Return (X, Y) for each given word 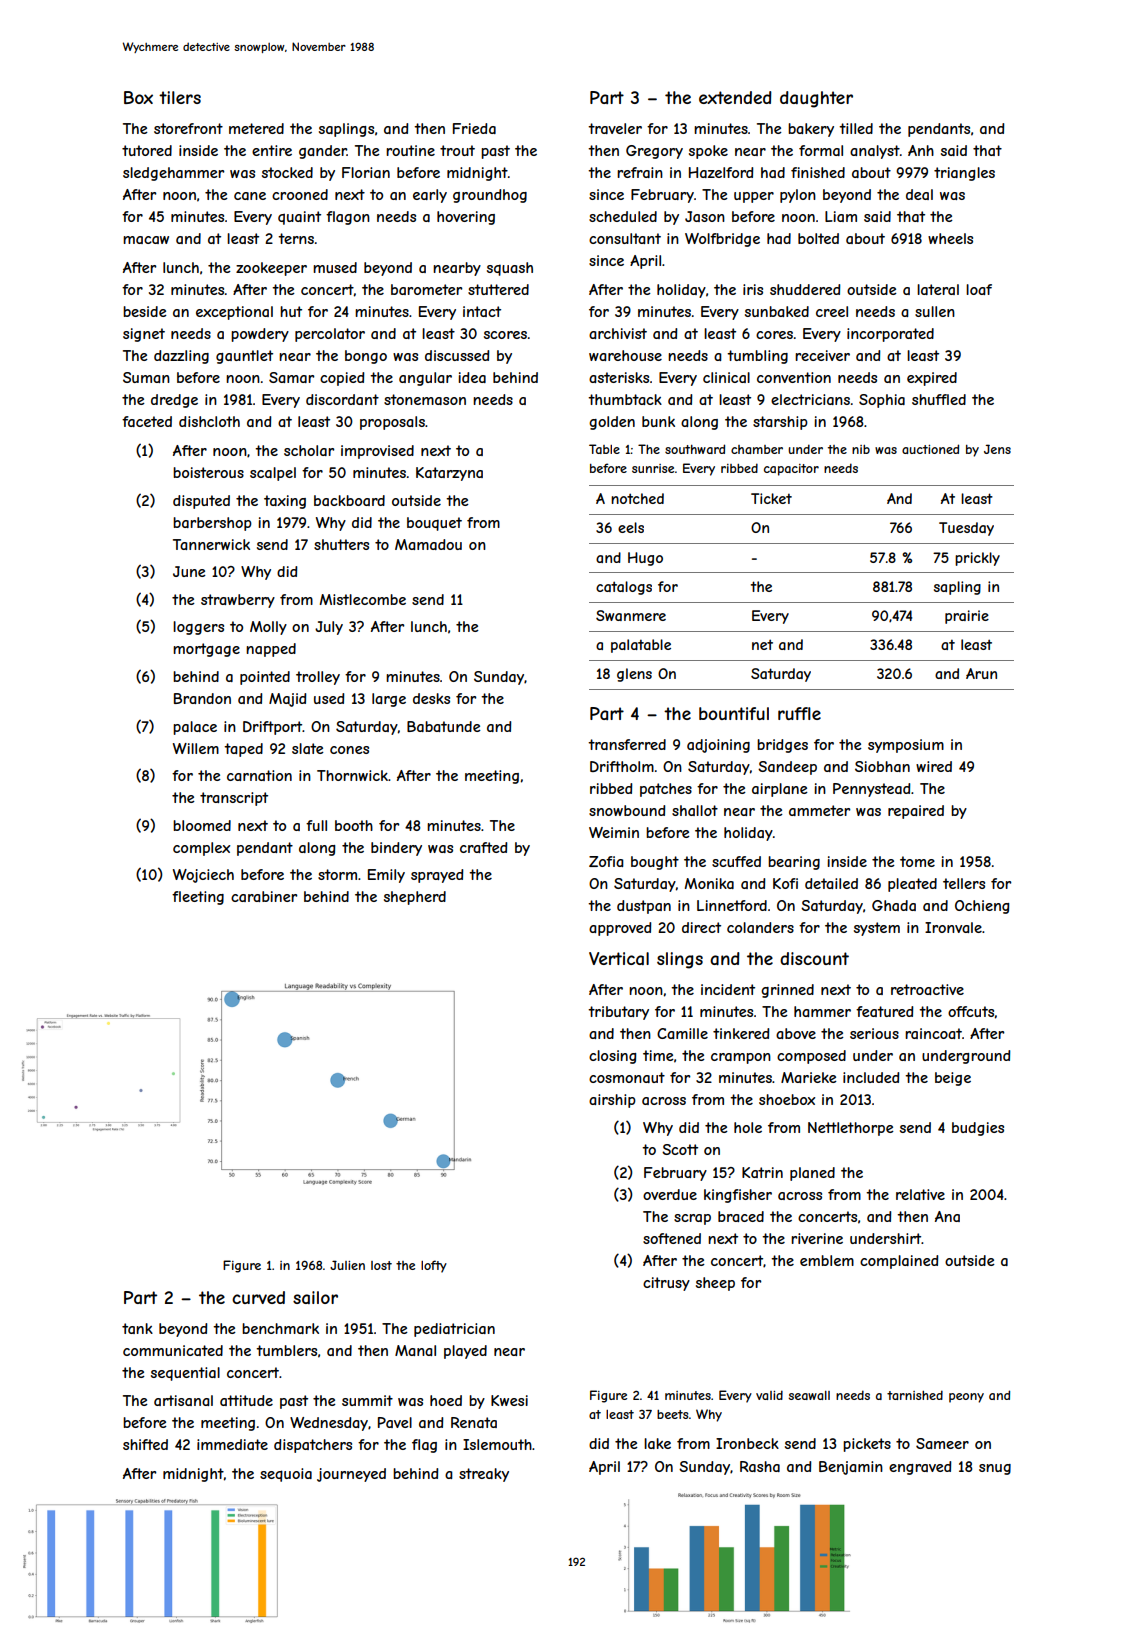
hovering (466, 218)
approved (620, 929)
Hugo (645, 559)
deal (919, 194)
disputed (201, 502)
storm (337, 874)
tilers (180, 97)
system (877, 929)
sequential (185, 1374)
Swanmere (631, 615)
